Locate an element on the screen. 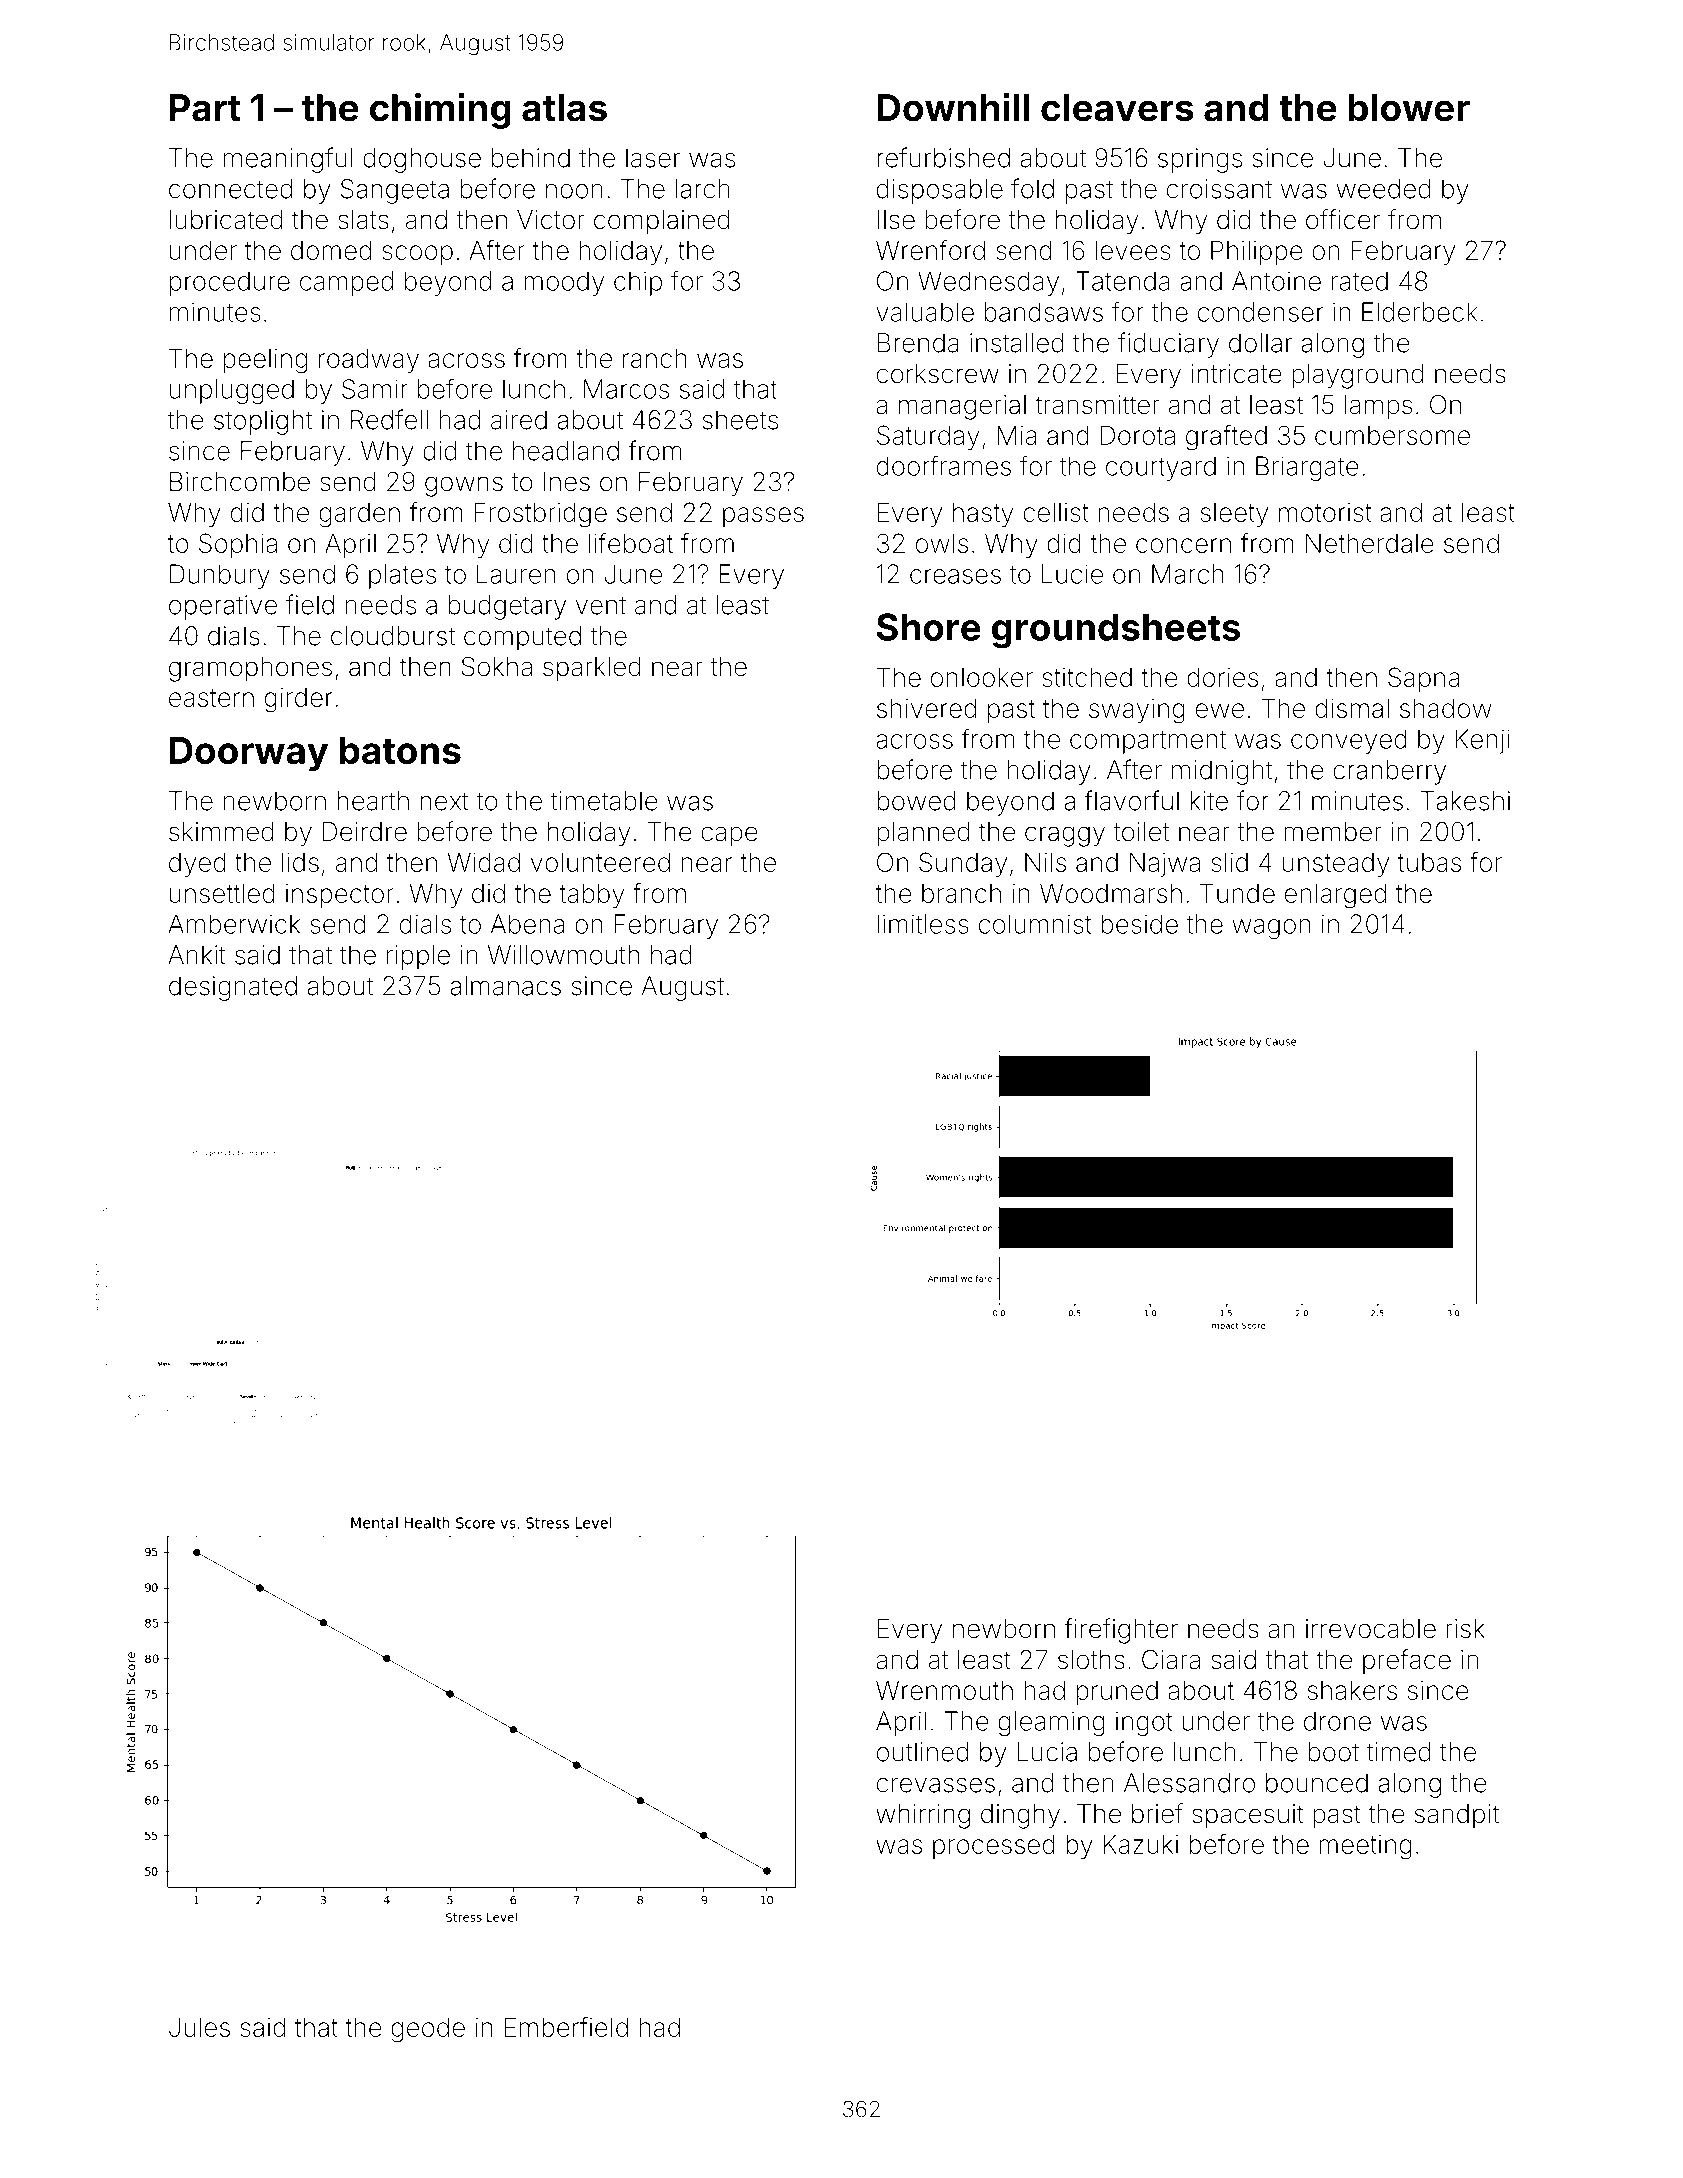 This screenshot has height=2178, width=1683. beside is located at coordinates (1139, 924).
